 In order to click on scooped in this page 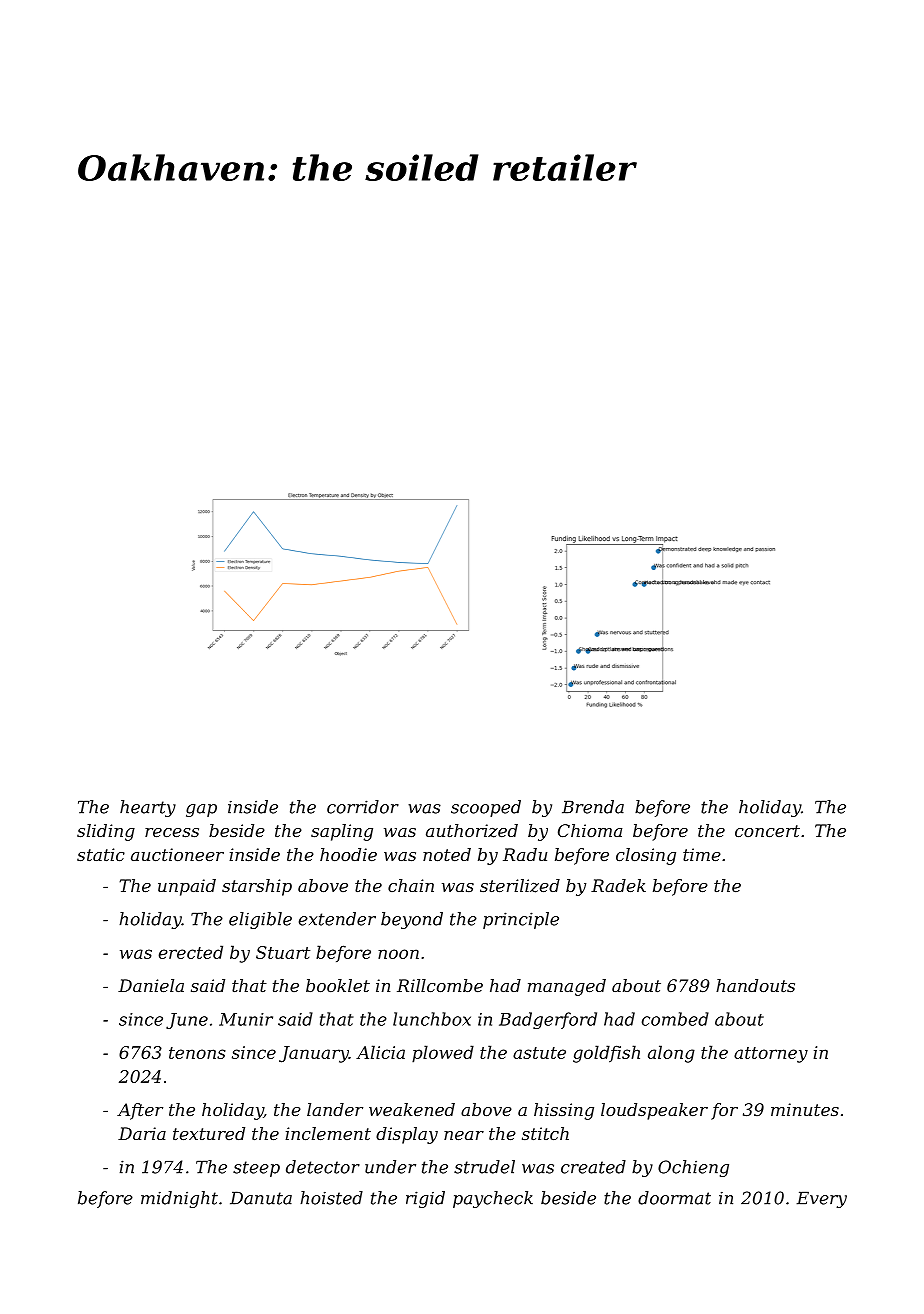, I will do `click(486, 808)`.
